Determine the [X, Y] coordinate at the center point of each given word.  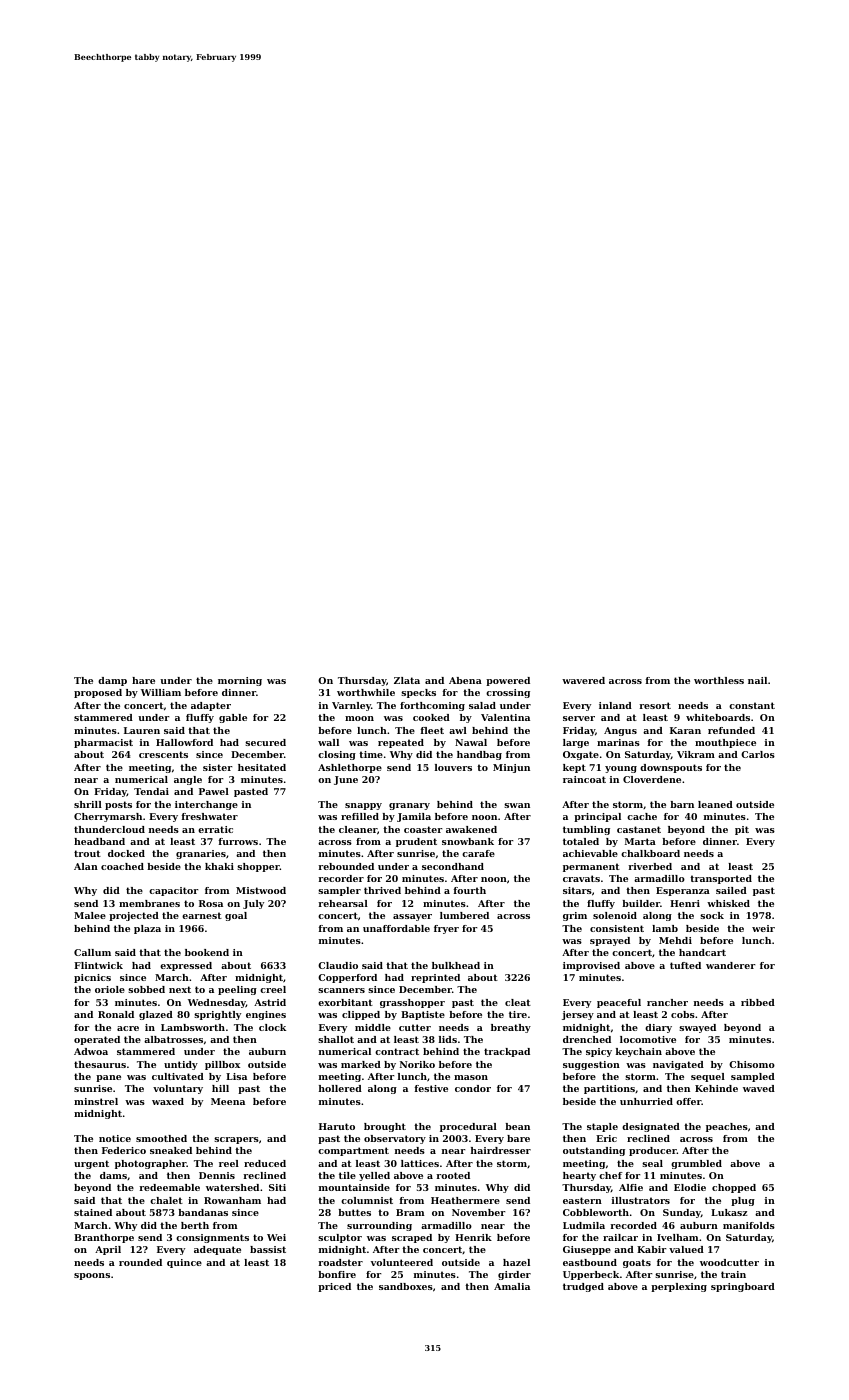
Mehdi [675, 940]
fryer [446, 929]
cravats [581, 878]
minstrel [96, 1101]
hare [143, 680]
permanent [591, 867]
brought [385, 1127]
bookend [207, 952]
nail [757, 680]
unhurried [646, 1101]
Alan [86, 866]
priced [334, 1287]
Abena [465, 680]
